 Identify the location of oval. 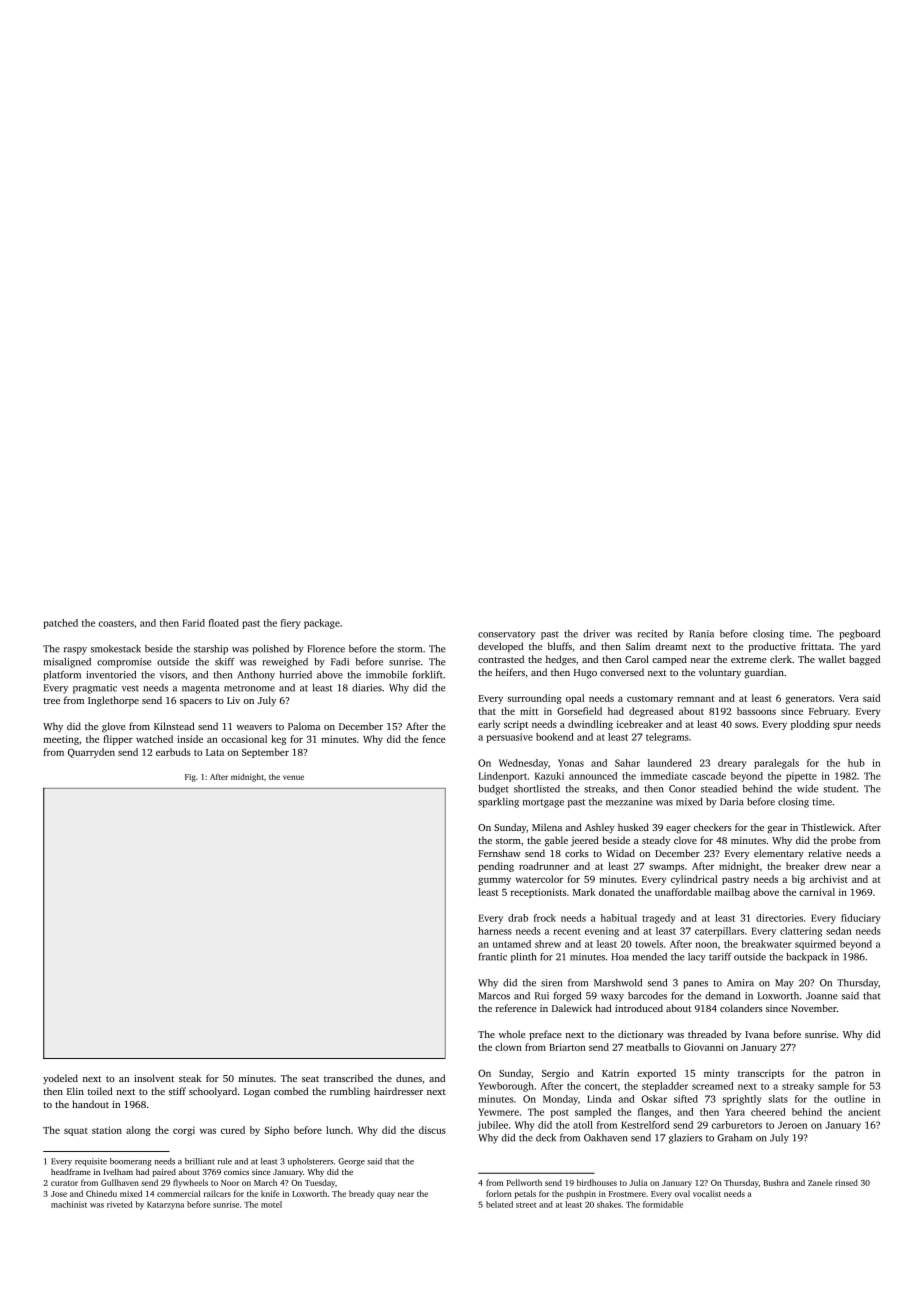
(682, 1193).
